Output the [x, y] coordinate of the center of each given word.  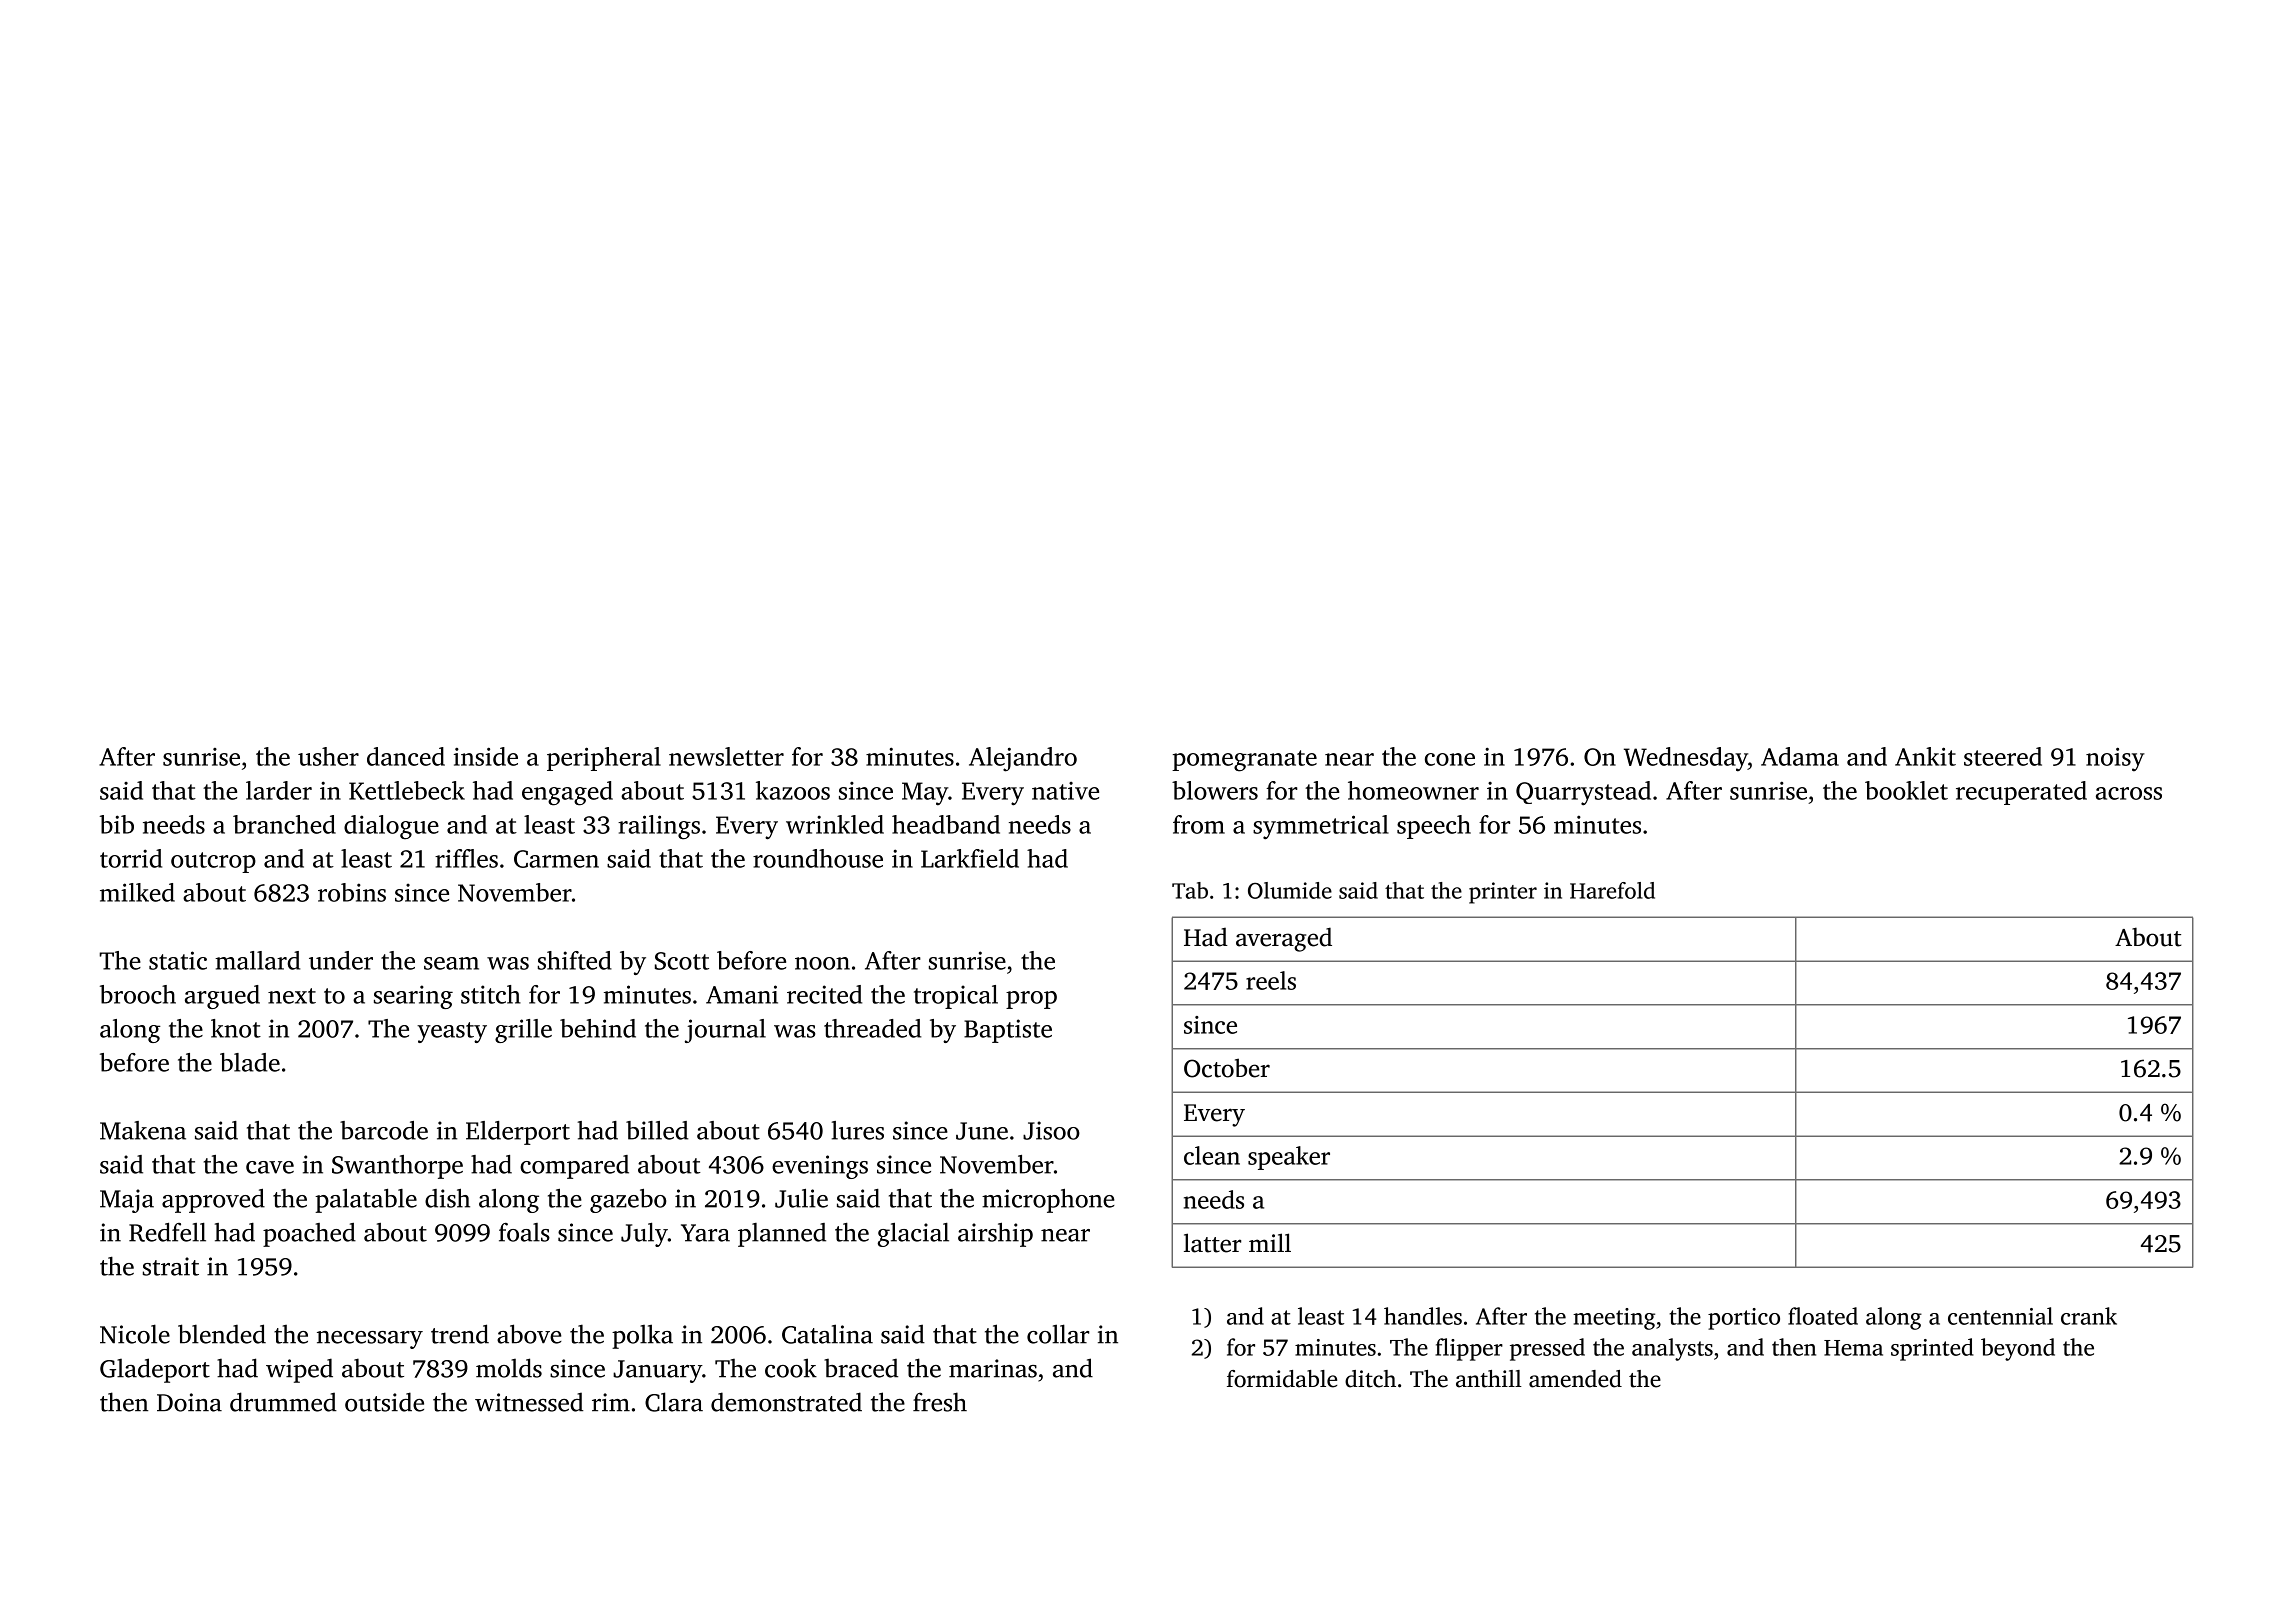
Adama [1800, 756]
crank [2089, 1316]
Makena [143, 1130]
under [341, 960]
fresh [940, 1402]
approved [213, 1201]
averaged [1284, 939]
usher [328, 756]
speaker [1289, 1158]
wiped [299, 1370]
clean [1212, 1155]
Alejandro [1023, 759]
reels [1271, 980]
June [982, 1131]
